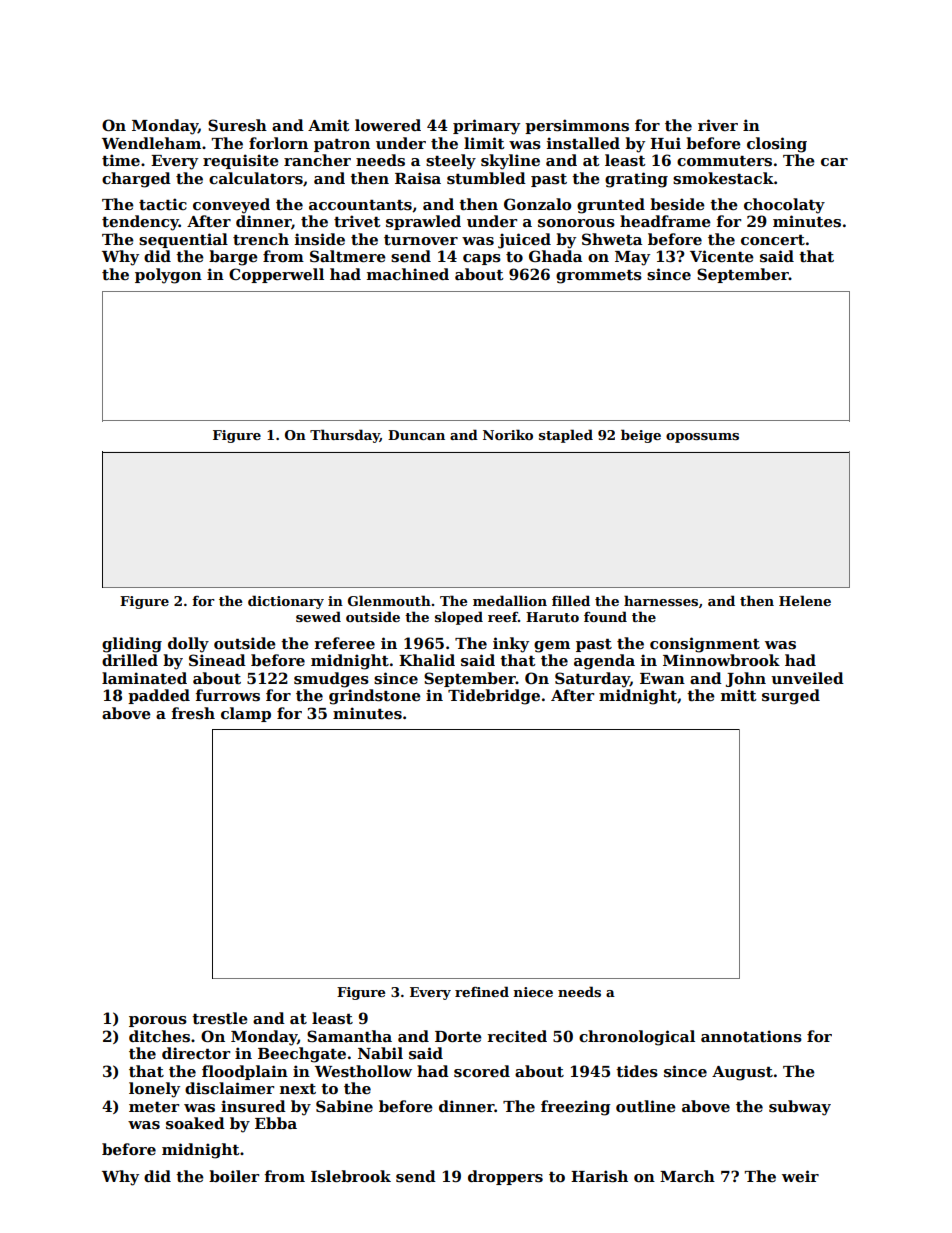  What do you see at coordinates (533, 992) in the screenshot?
I see `niece` at bounding box center [533, 992].
